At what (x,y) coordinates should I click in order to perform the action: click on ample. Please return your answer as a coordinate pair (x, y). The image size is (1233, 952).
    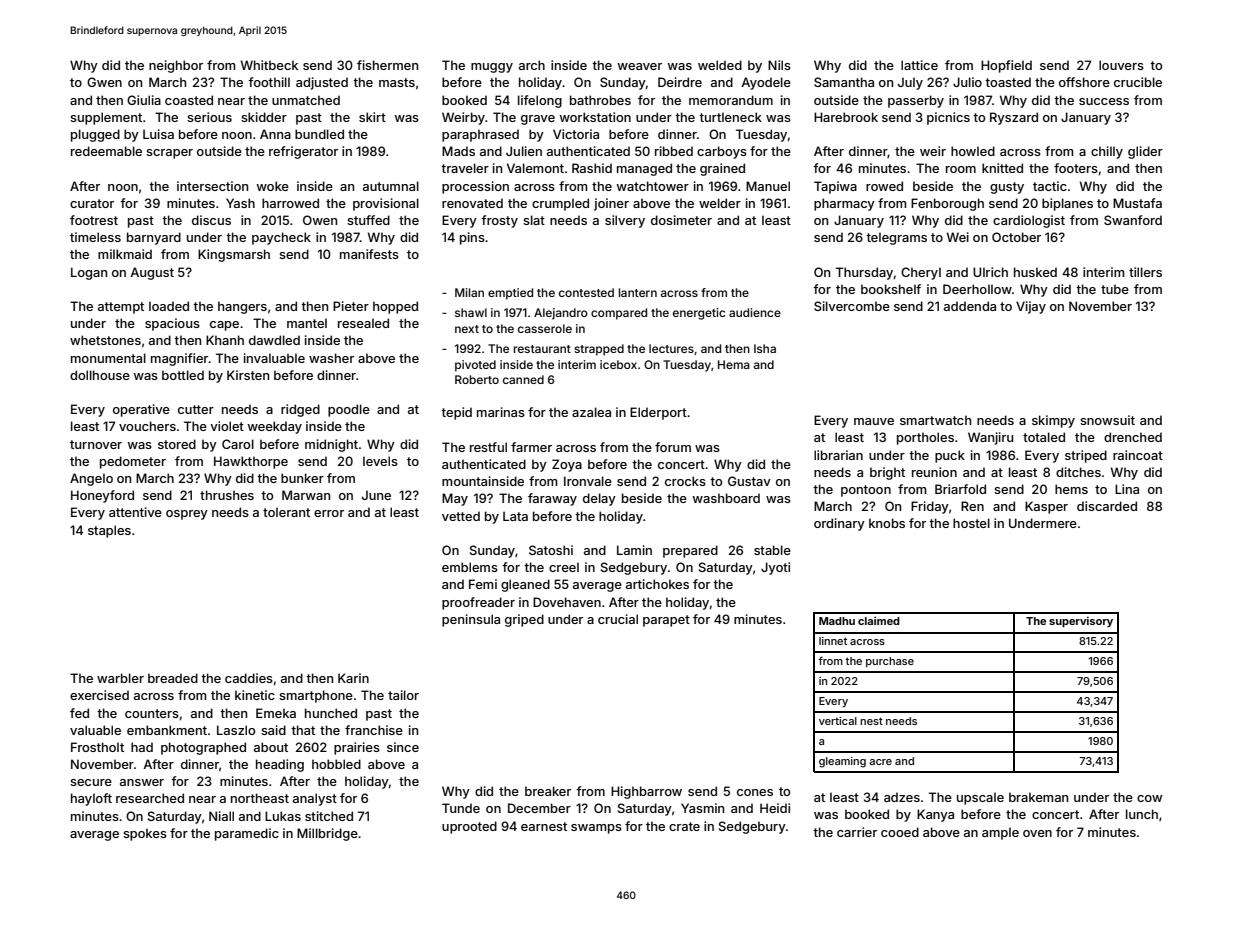
    Looking at the image, I should click on (1000, 833).
